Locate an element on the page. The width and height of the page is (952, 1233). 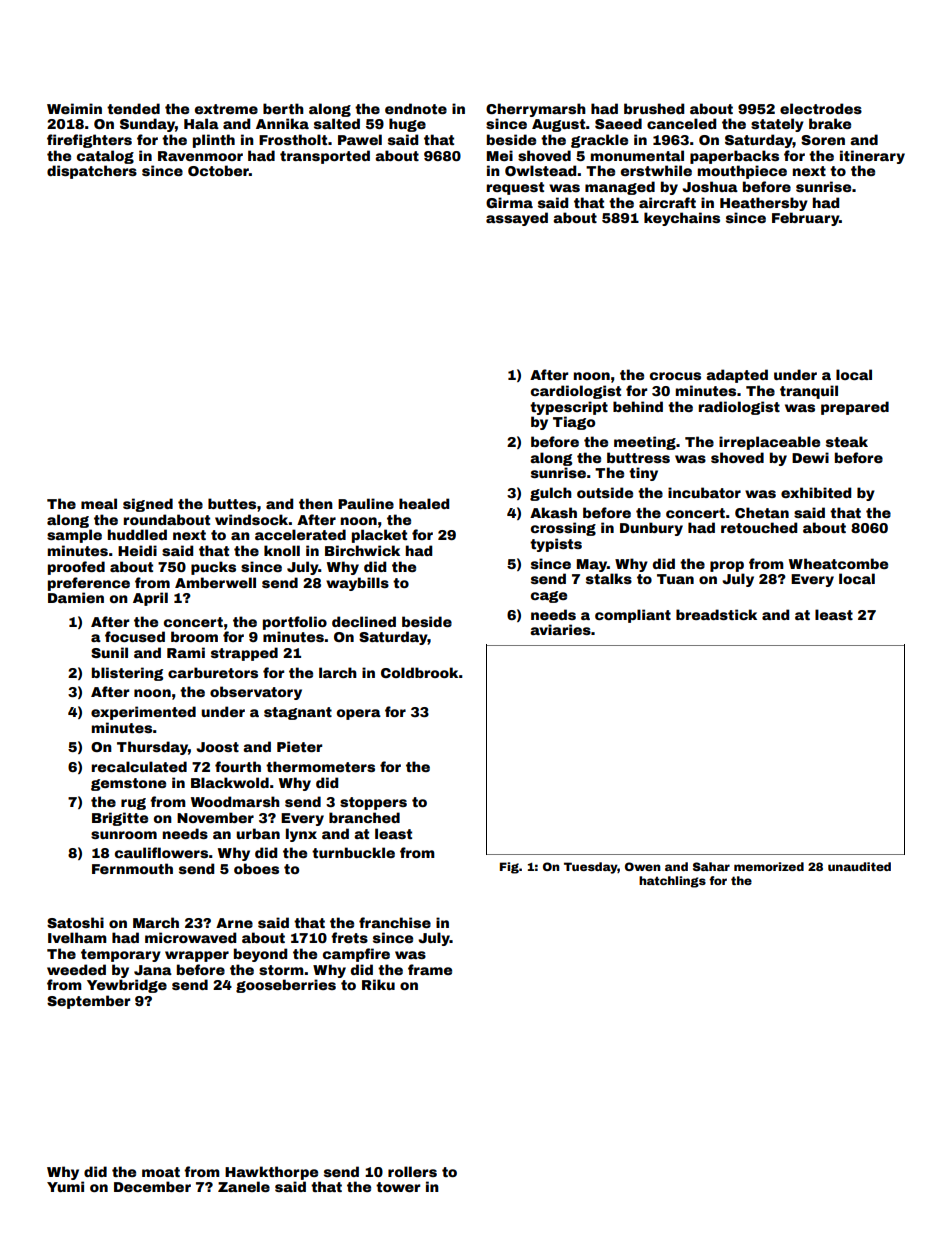
electrodes is located at coordinates (821, 108).
